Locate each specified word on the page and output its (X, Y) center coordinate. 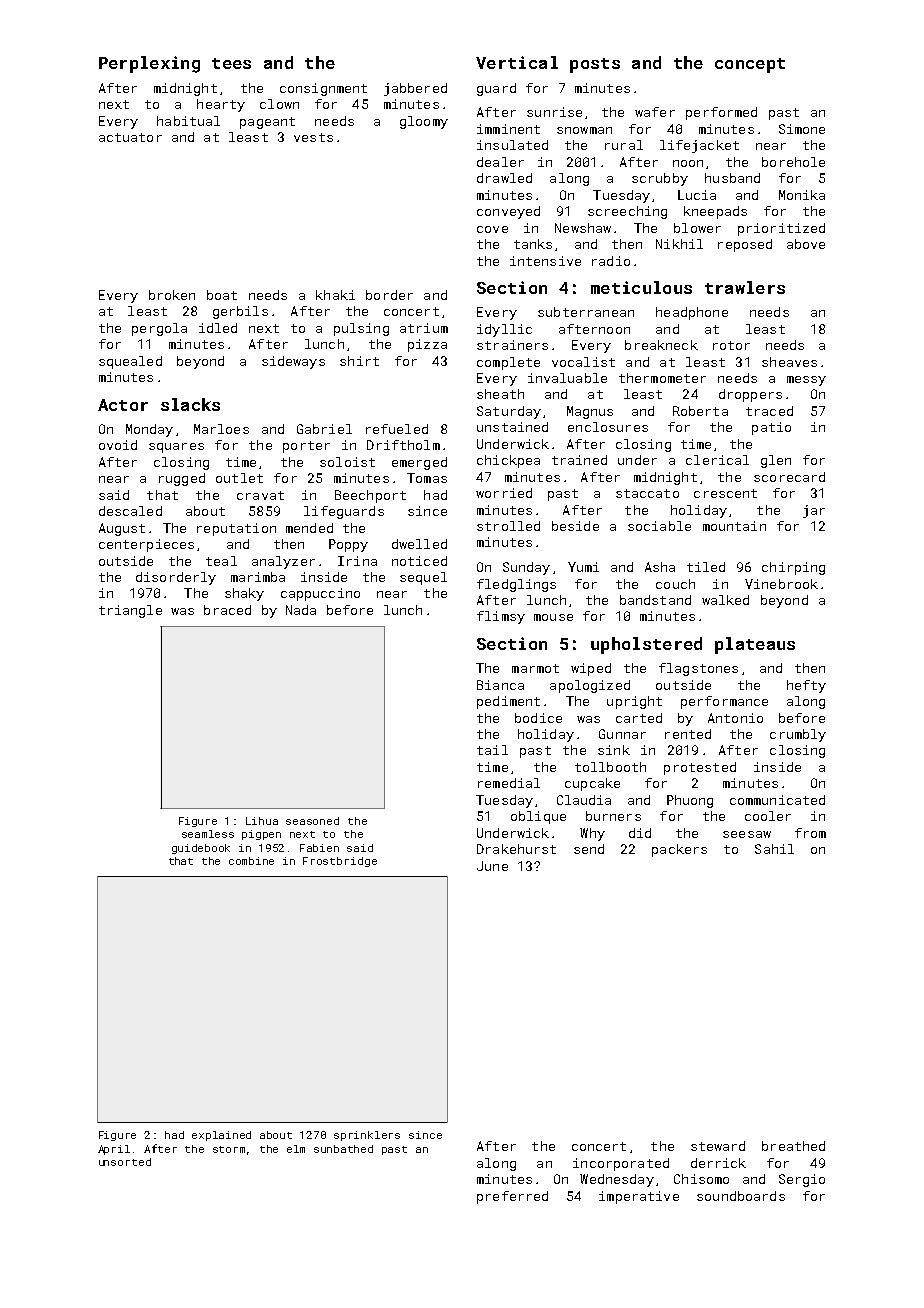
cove (492, 229)
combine (251, 861)
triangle (130, 611)
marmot (535, 668)
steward (718, 1146)
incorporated (621, 1164)
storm (229, 1149)
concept (750, 65)
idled (218, 328)
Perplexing (149, 64)
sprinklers (367, 1136)
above (806, 244)
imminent (508, 129)
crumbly (798, 735)
